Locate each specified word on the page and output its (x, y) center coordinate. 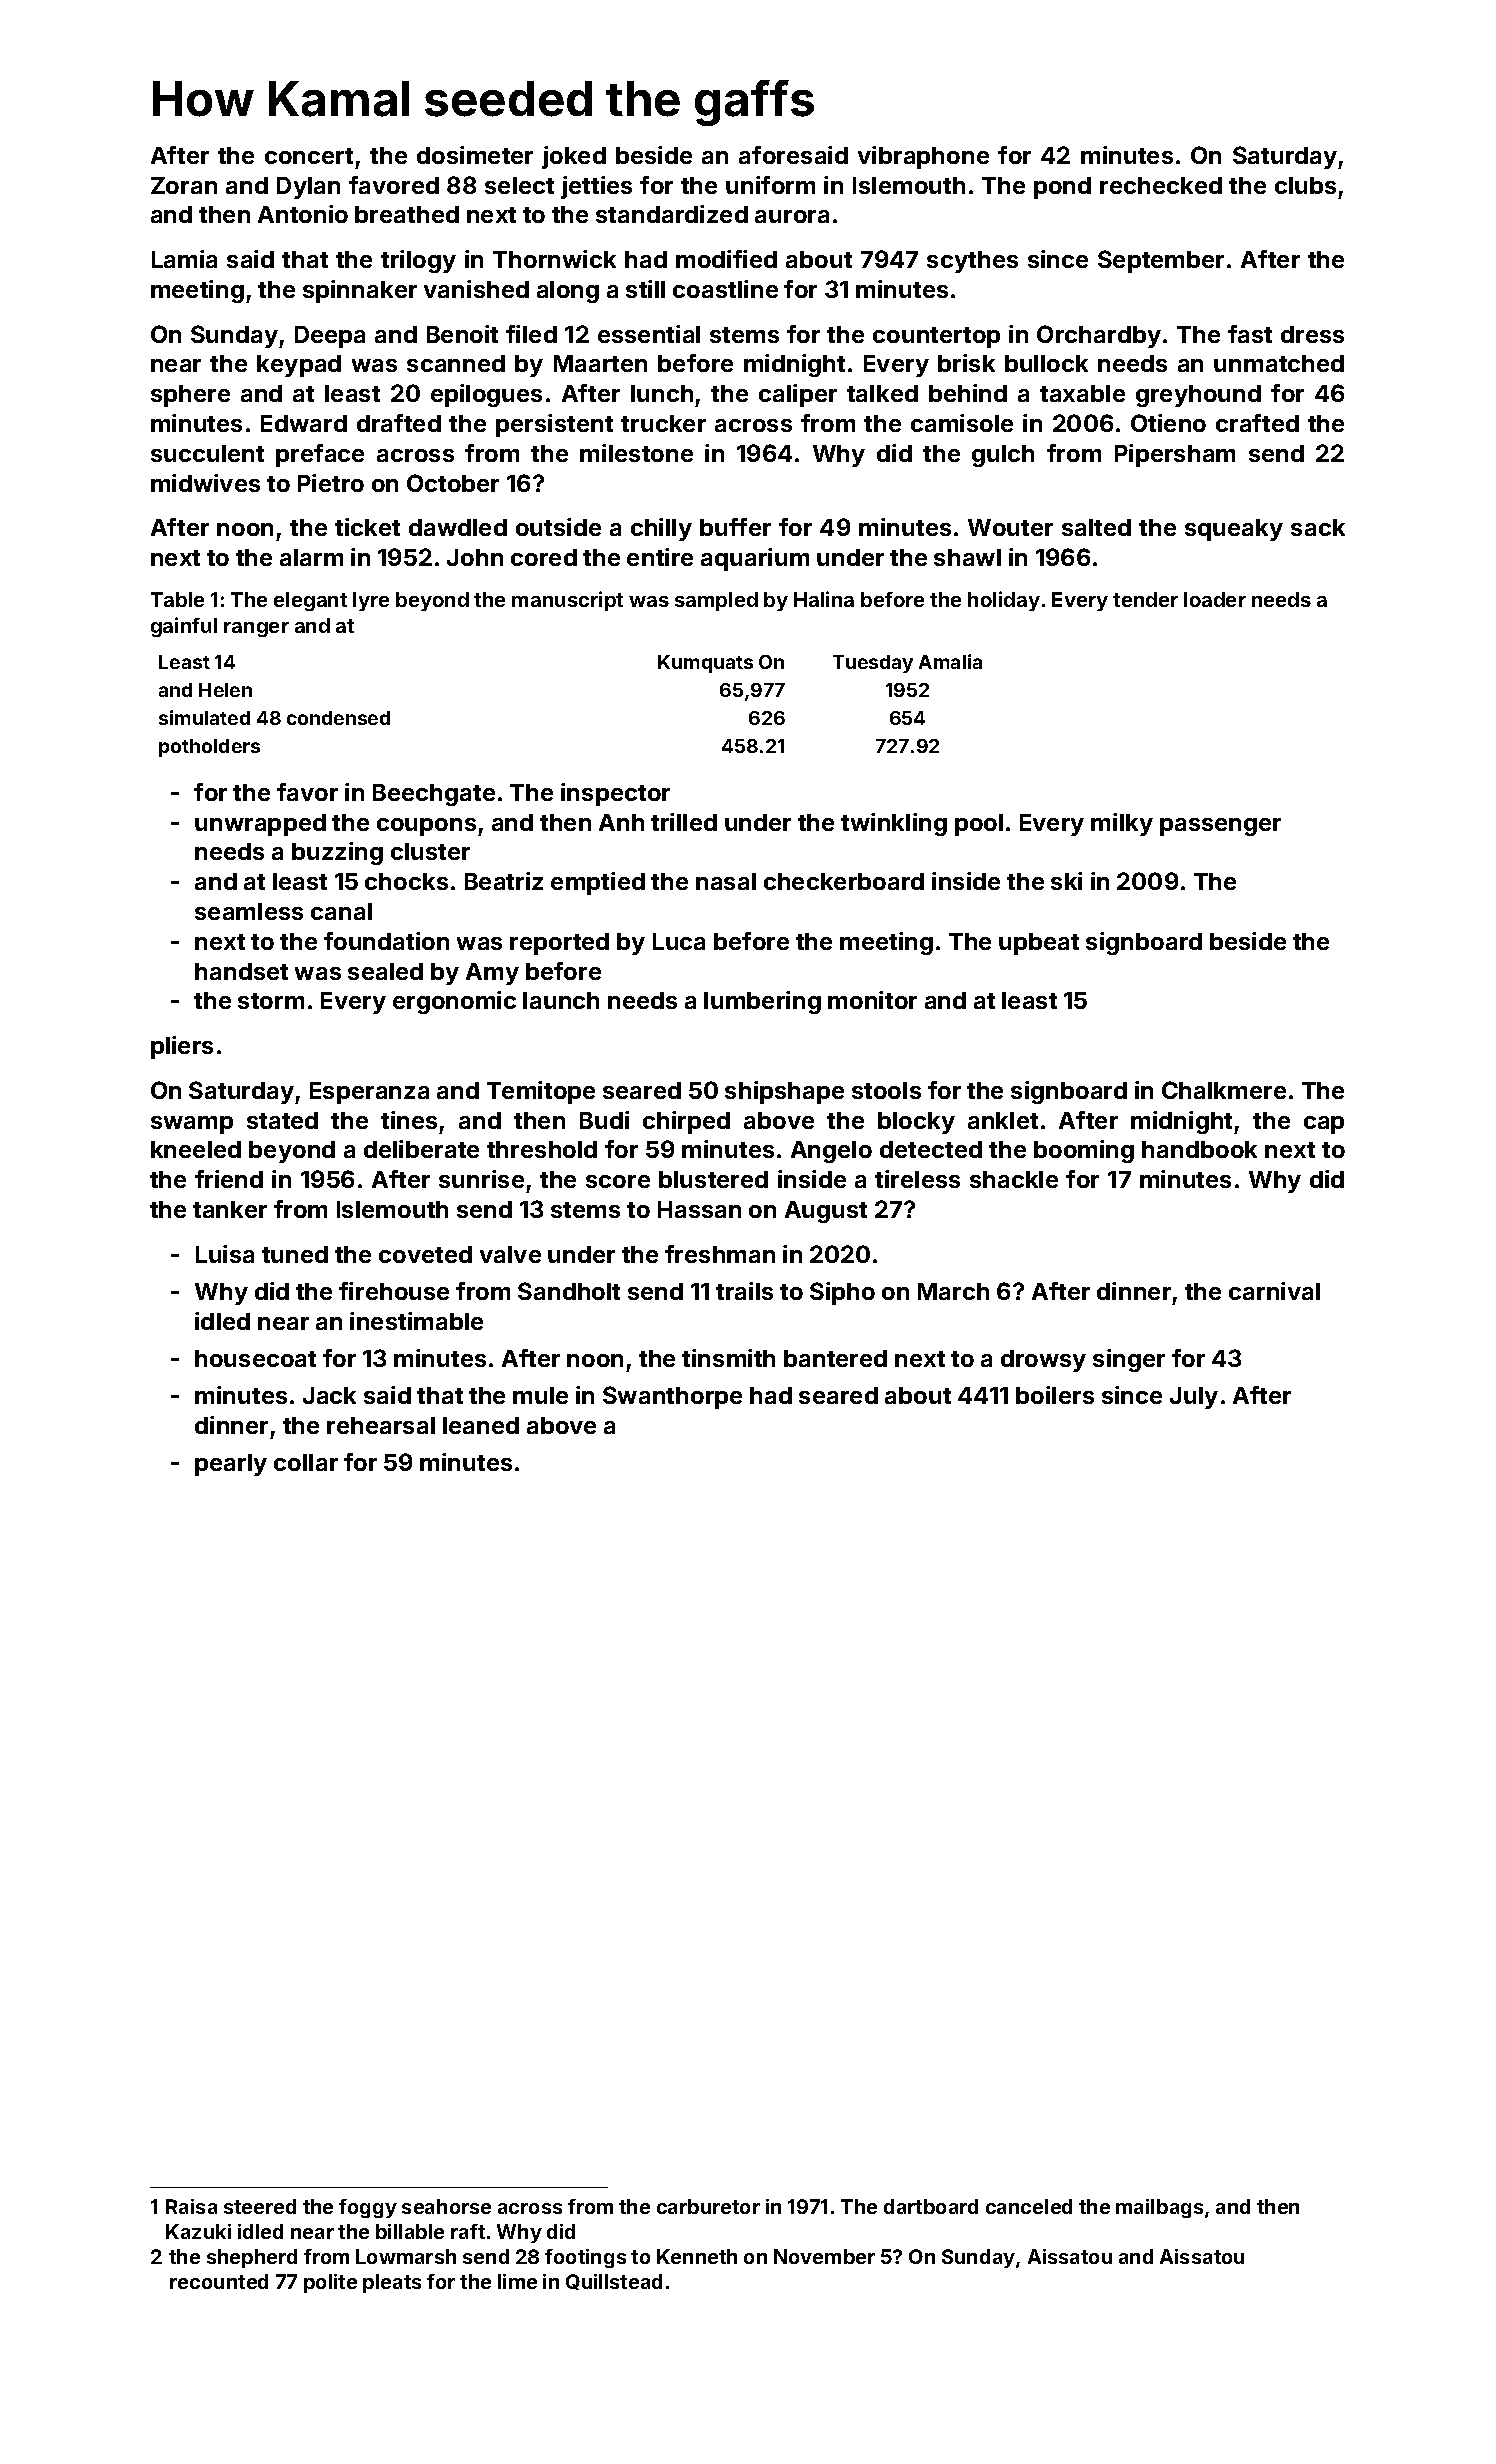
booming (1084, 1151)
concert (309, 156)
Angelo (831, 1152)
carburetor (708, 2206)
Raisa (191, 2206)
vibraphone (923, 157)
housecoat (255, 1358)
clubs (1305, 185)
